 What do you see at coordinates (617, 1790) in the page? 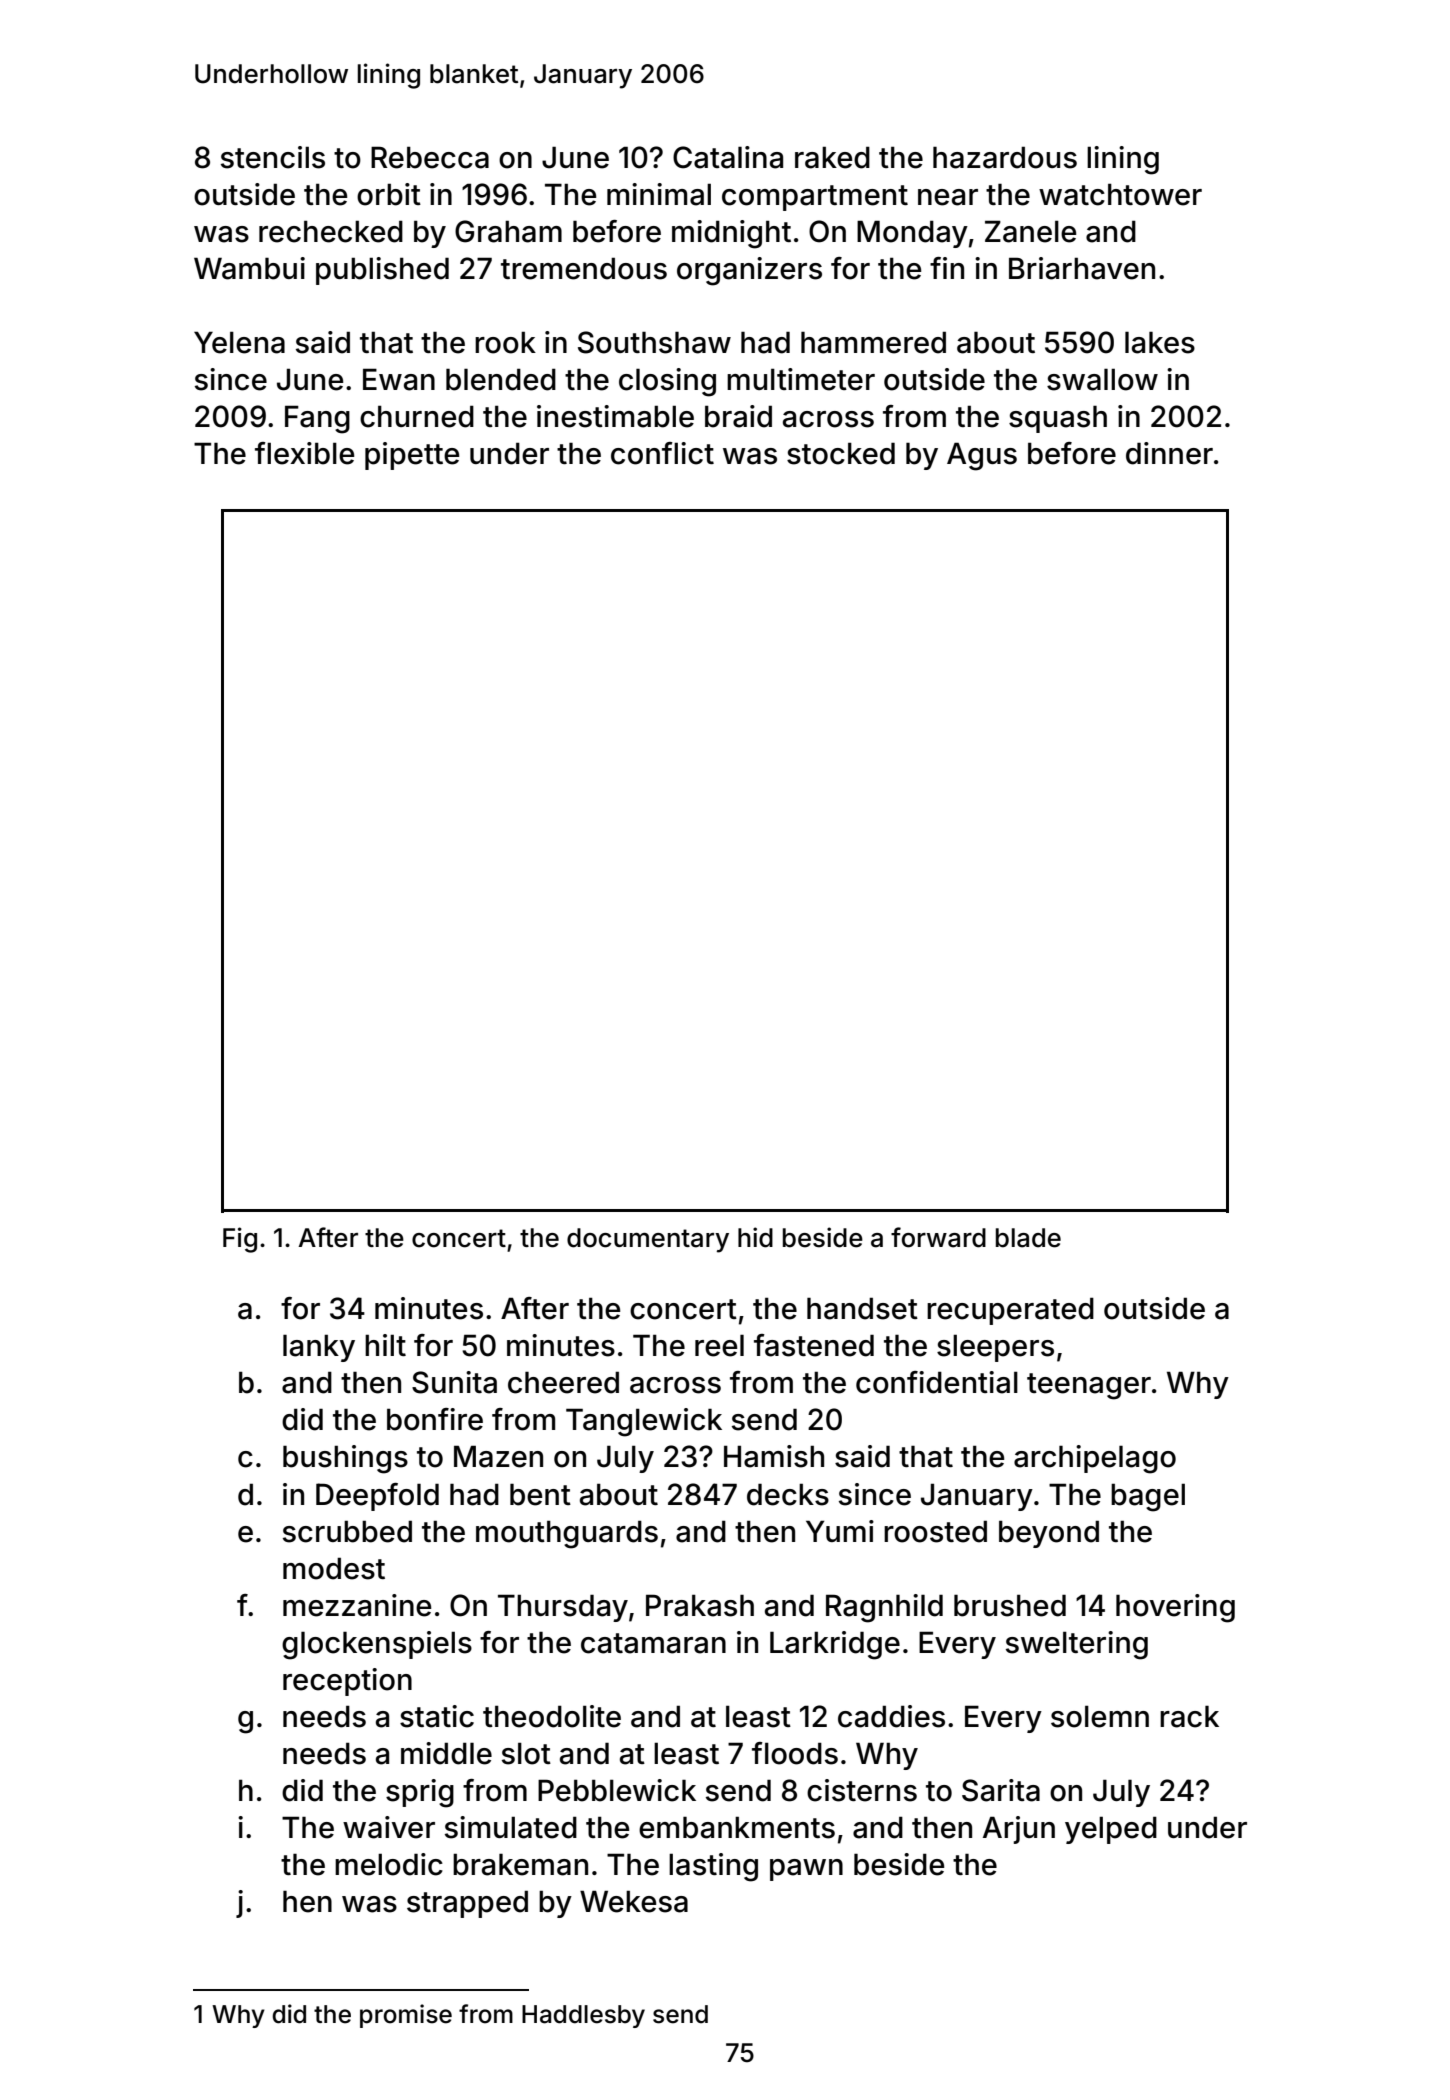
I see `Pebblewick` at bounding box center [617, 1790].
